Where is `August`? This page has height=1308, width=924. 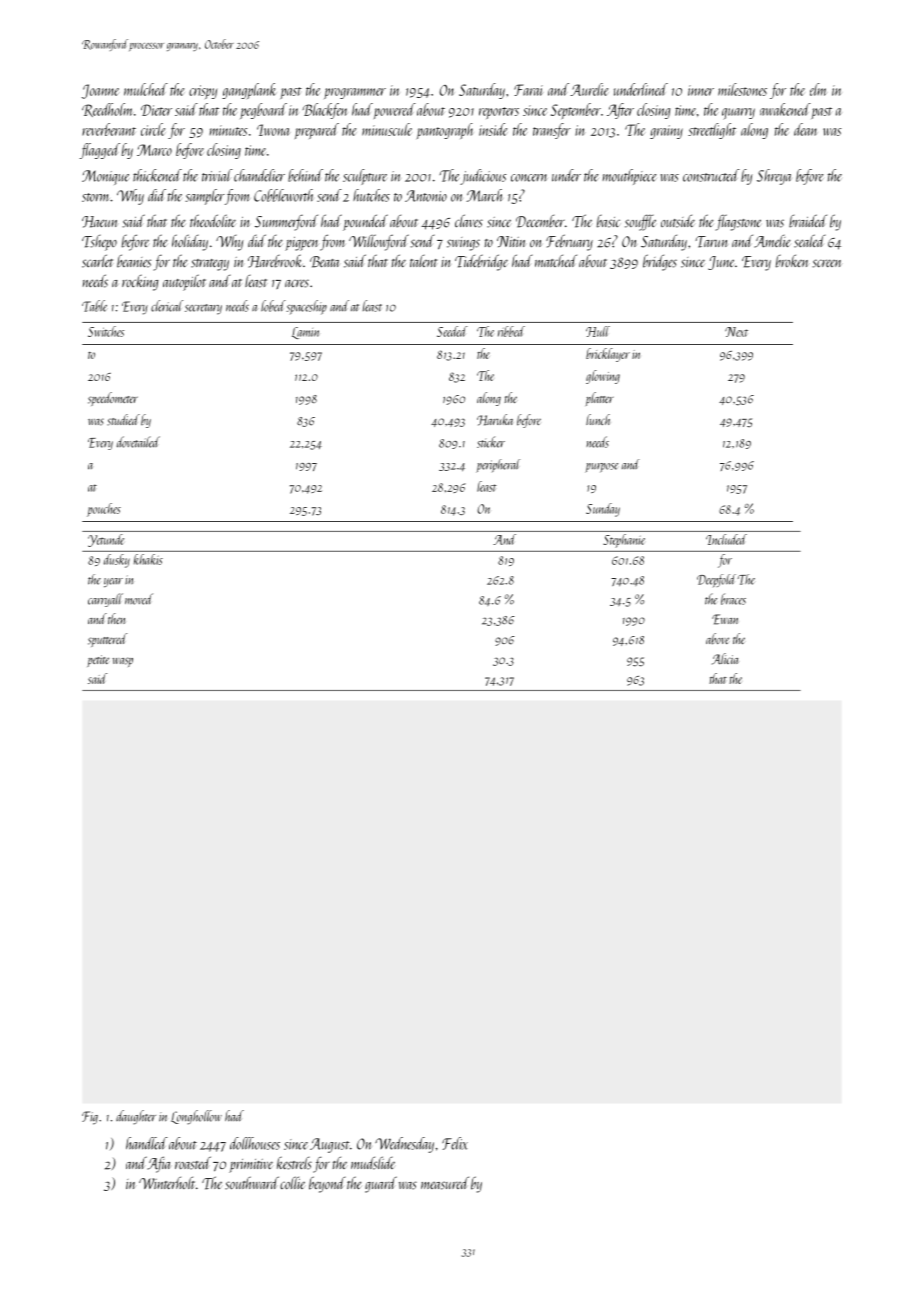 August is located at coordinates (330, 1145).
